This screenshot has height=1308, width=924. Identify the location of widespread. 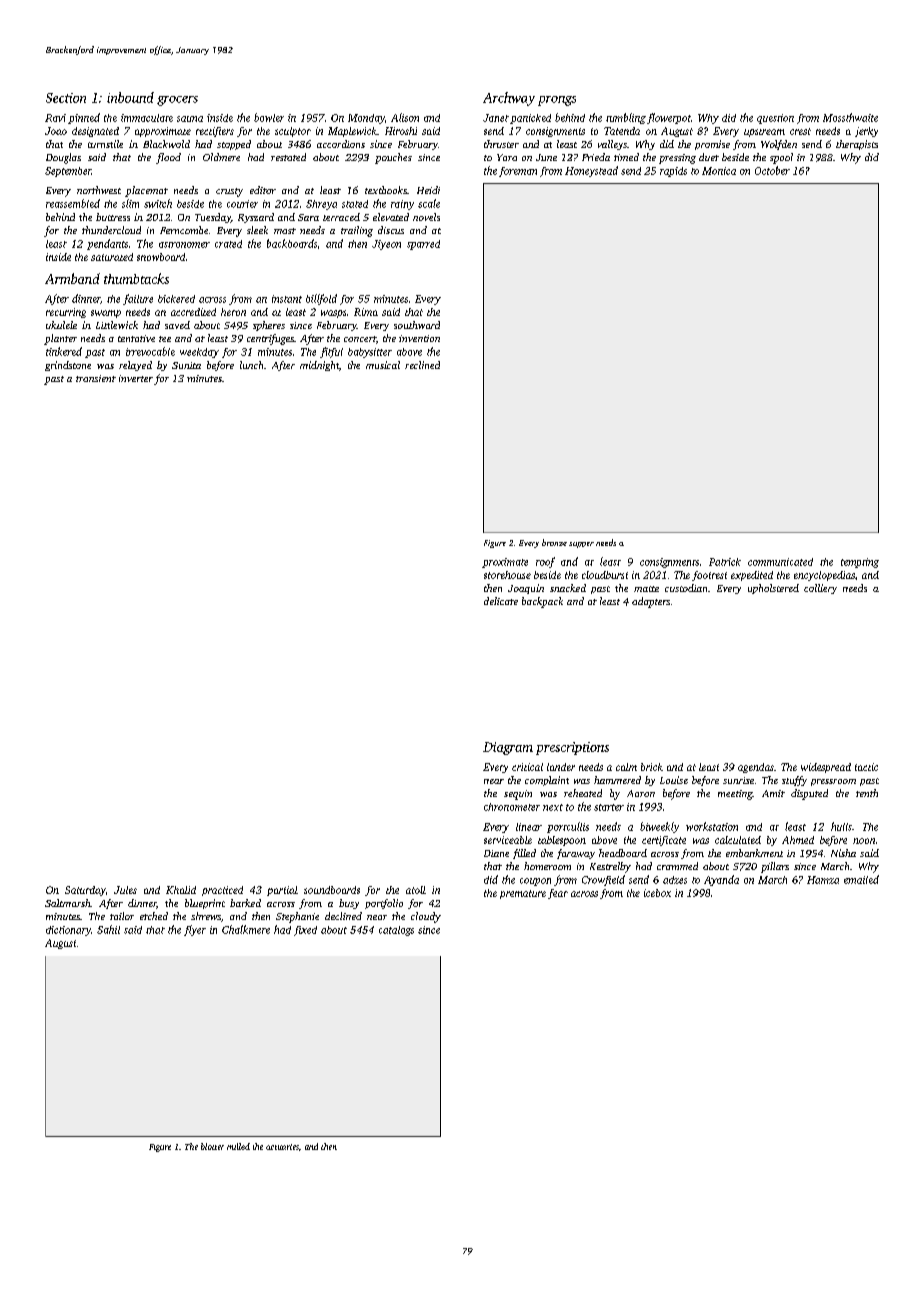
(826, 768).
